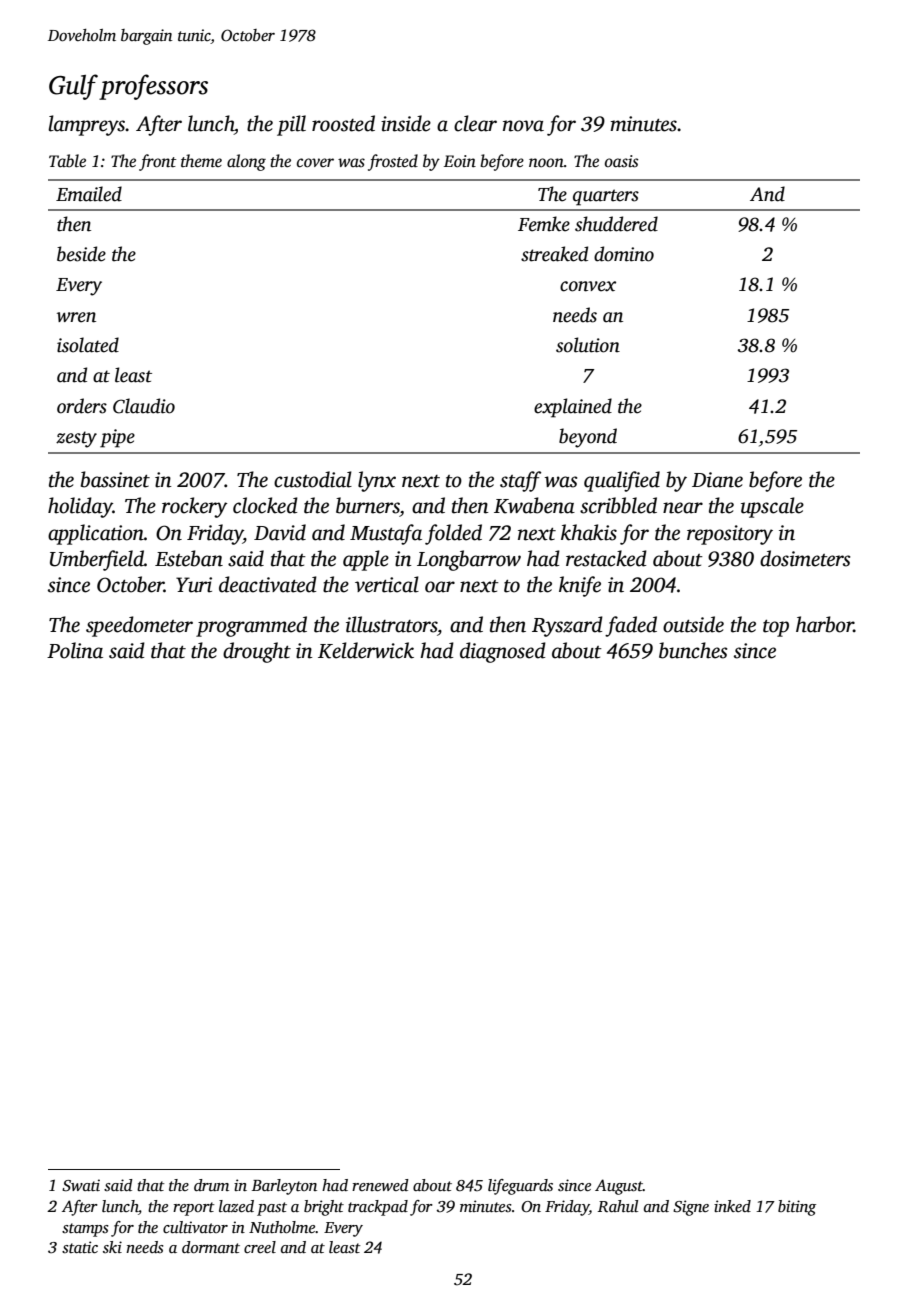  I want to click on domino, so click(624, 254).
